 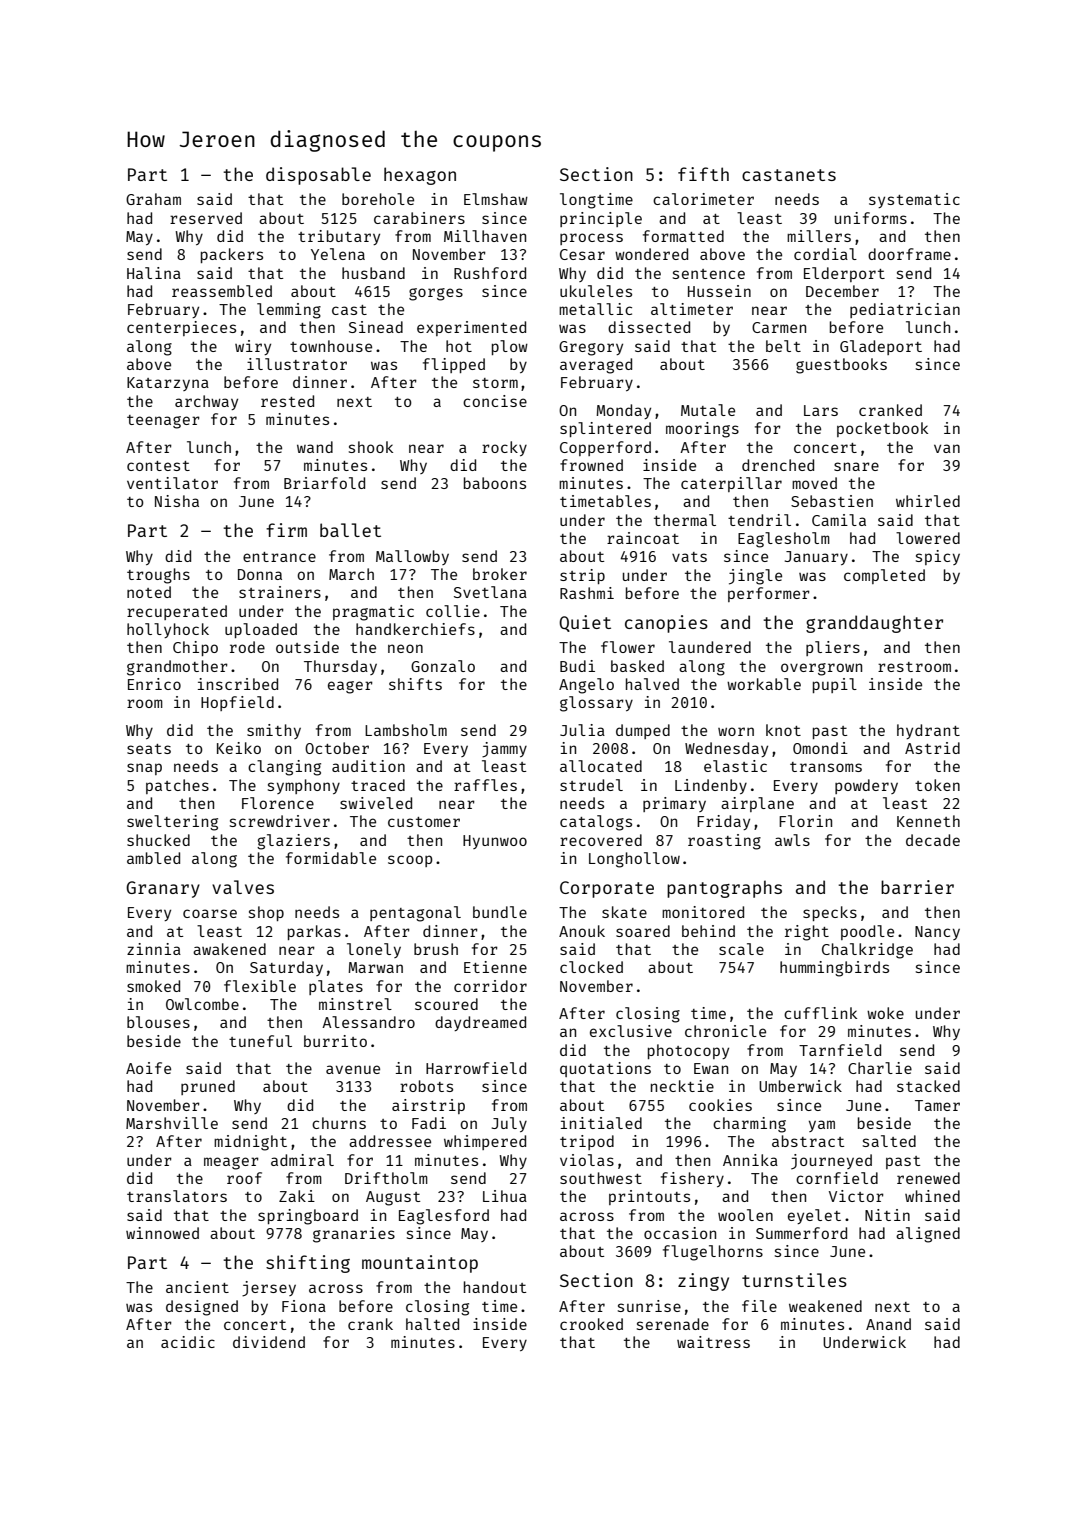 I want to click on hexagon, so click(x=420, y=176).
